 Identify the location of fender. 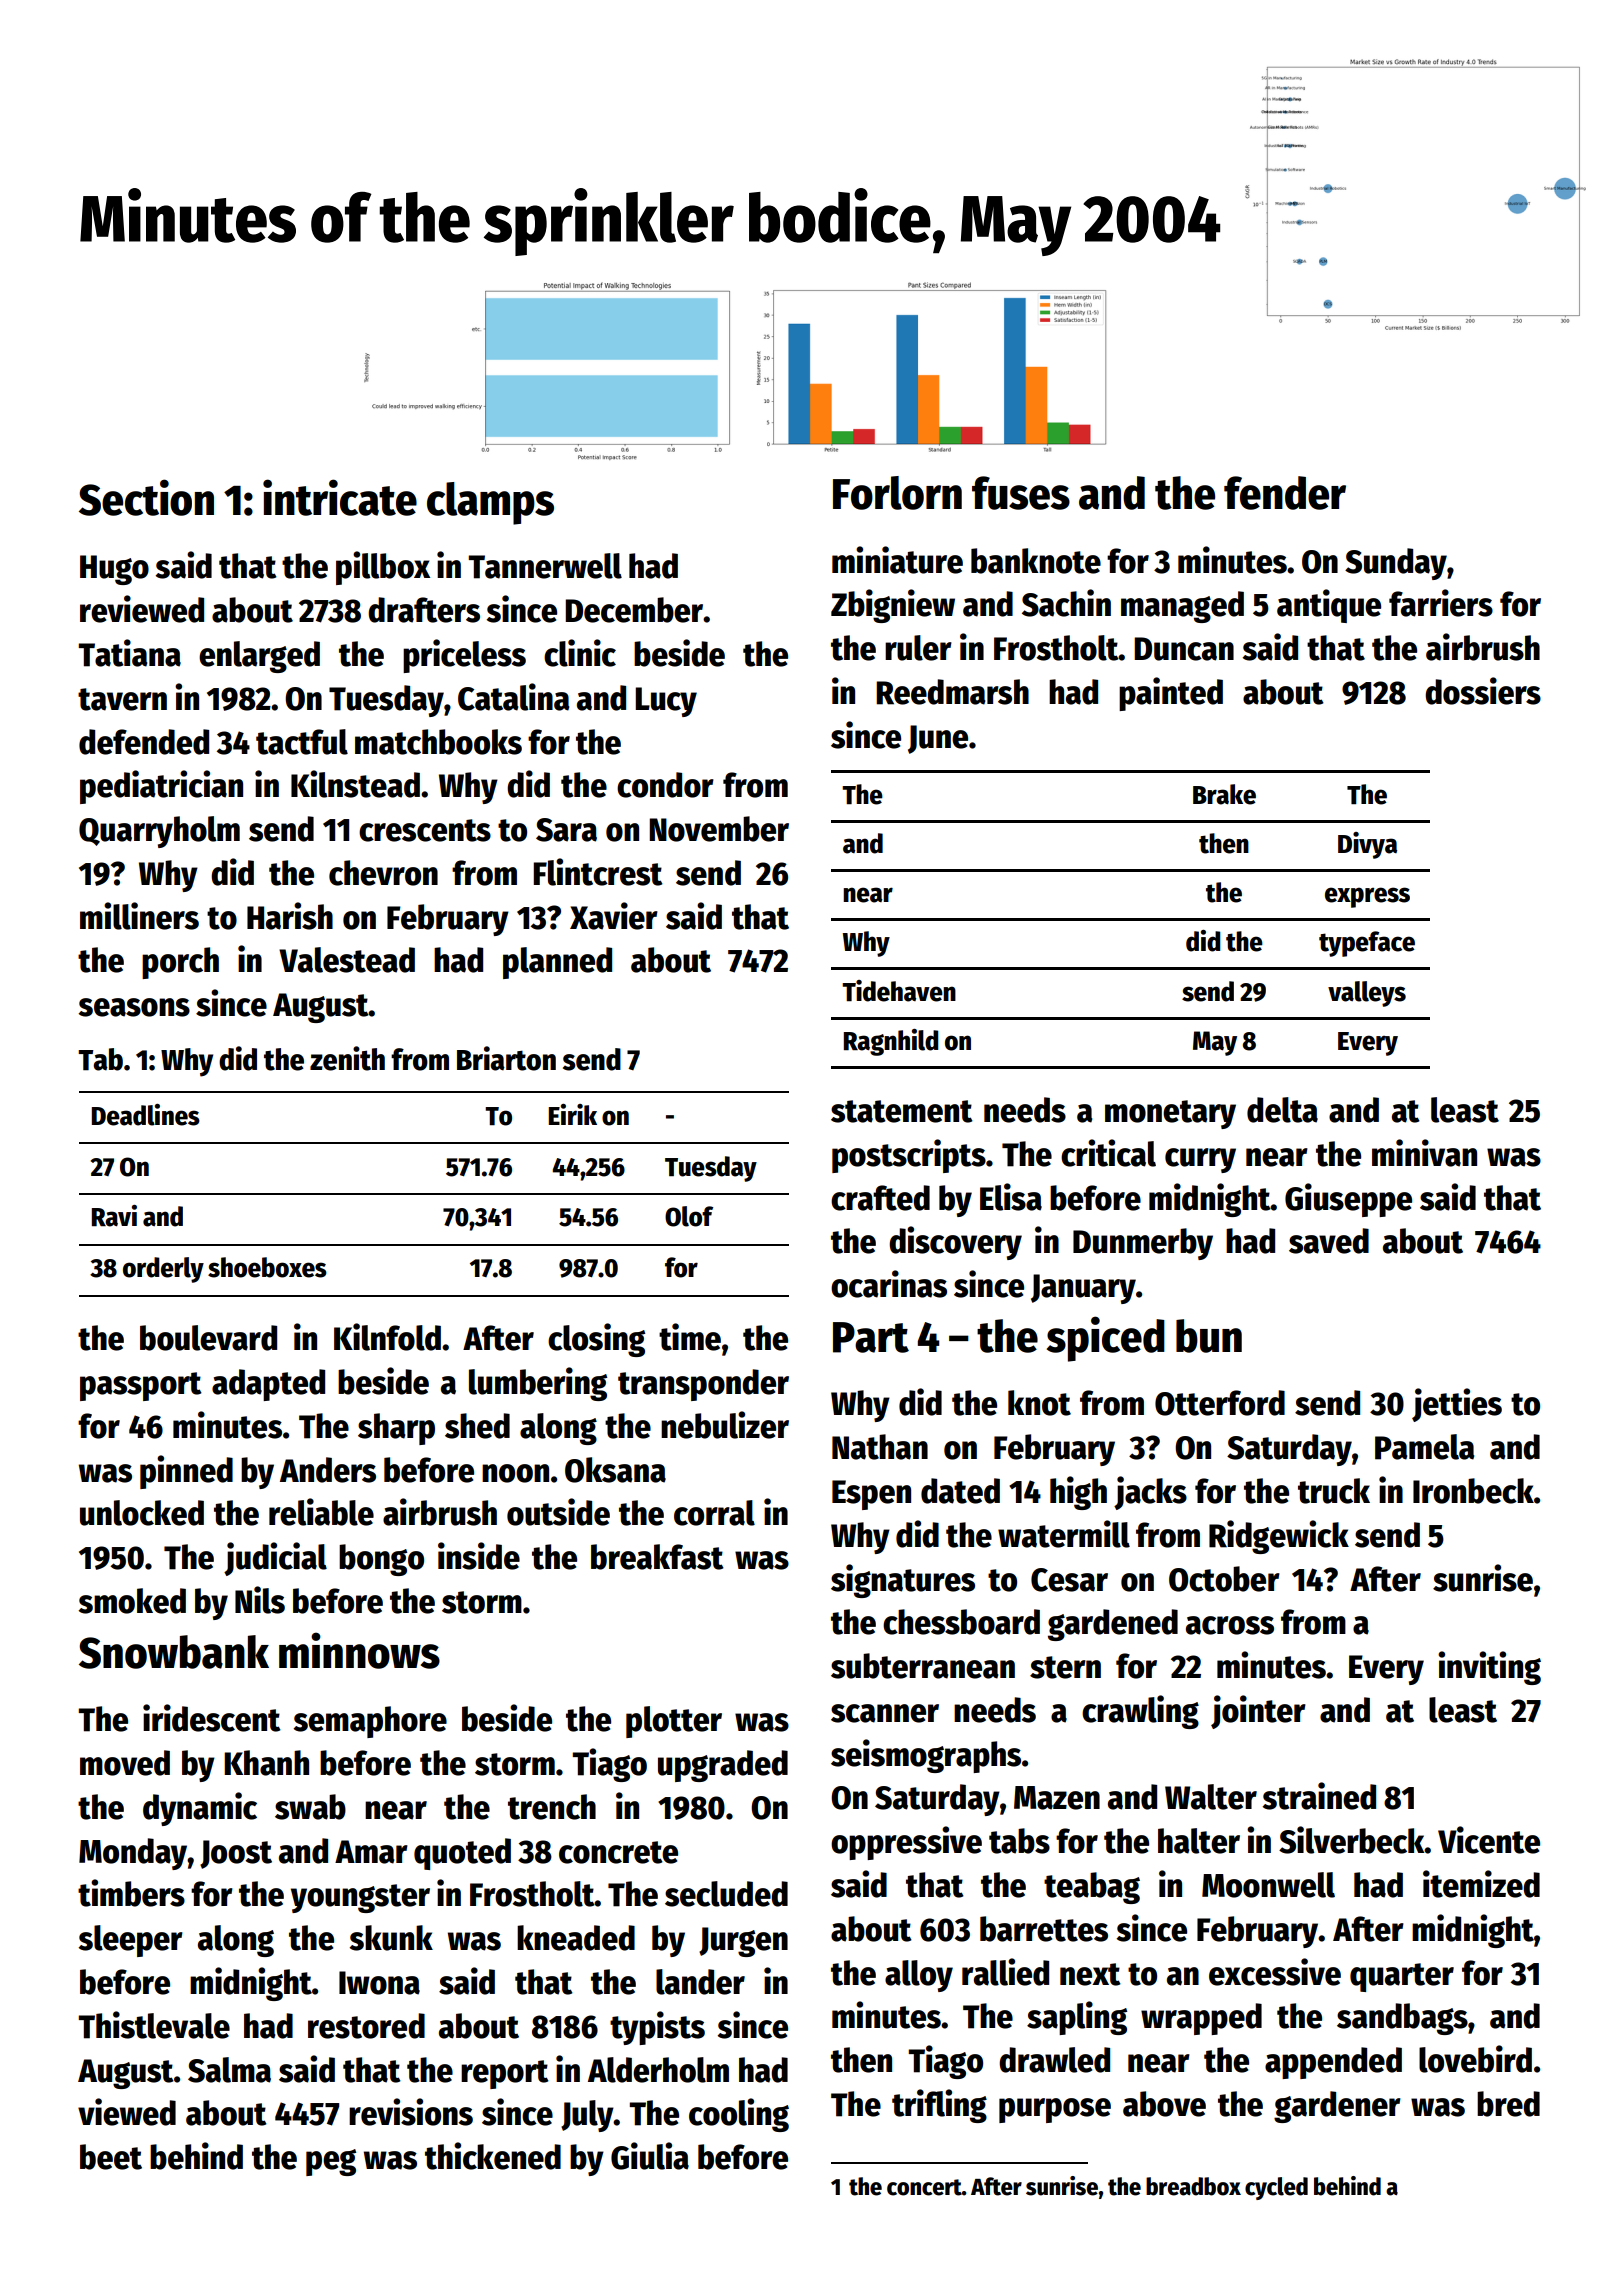
(1285, 493).
